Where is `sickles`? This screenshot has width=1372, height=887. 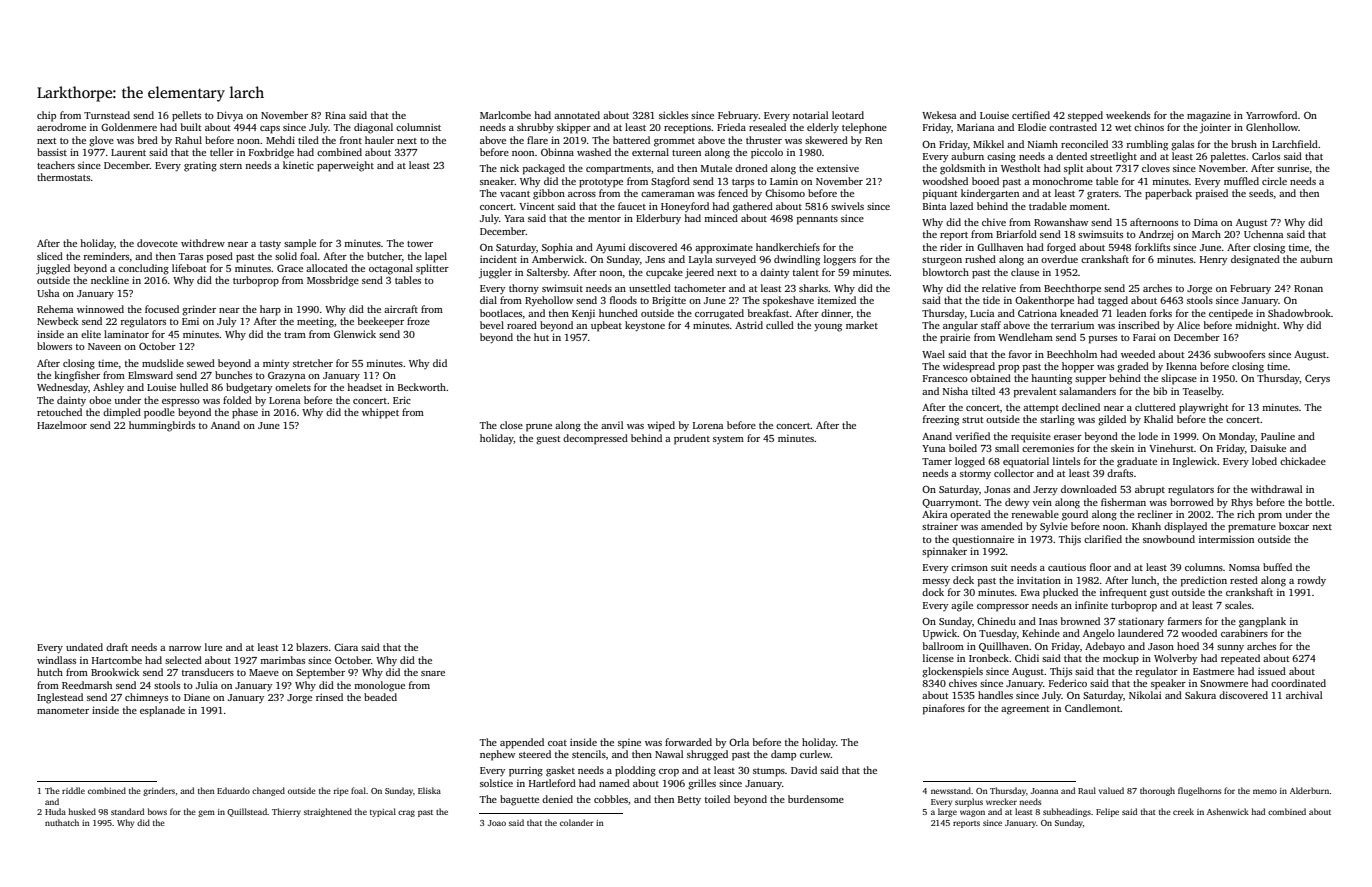
sickles is located at coordinates (673, 115).
